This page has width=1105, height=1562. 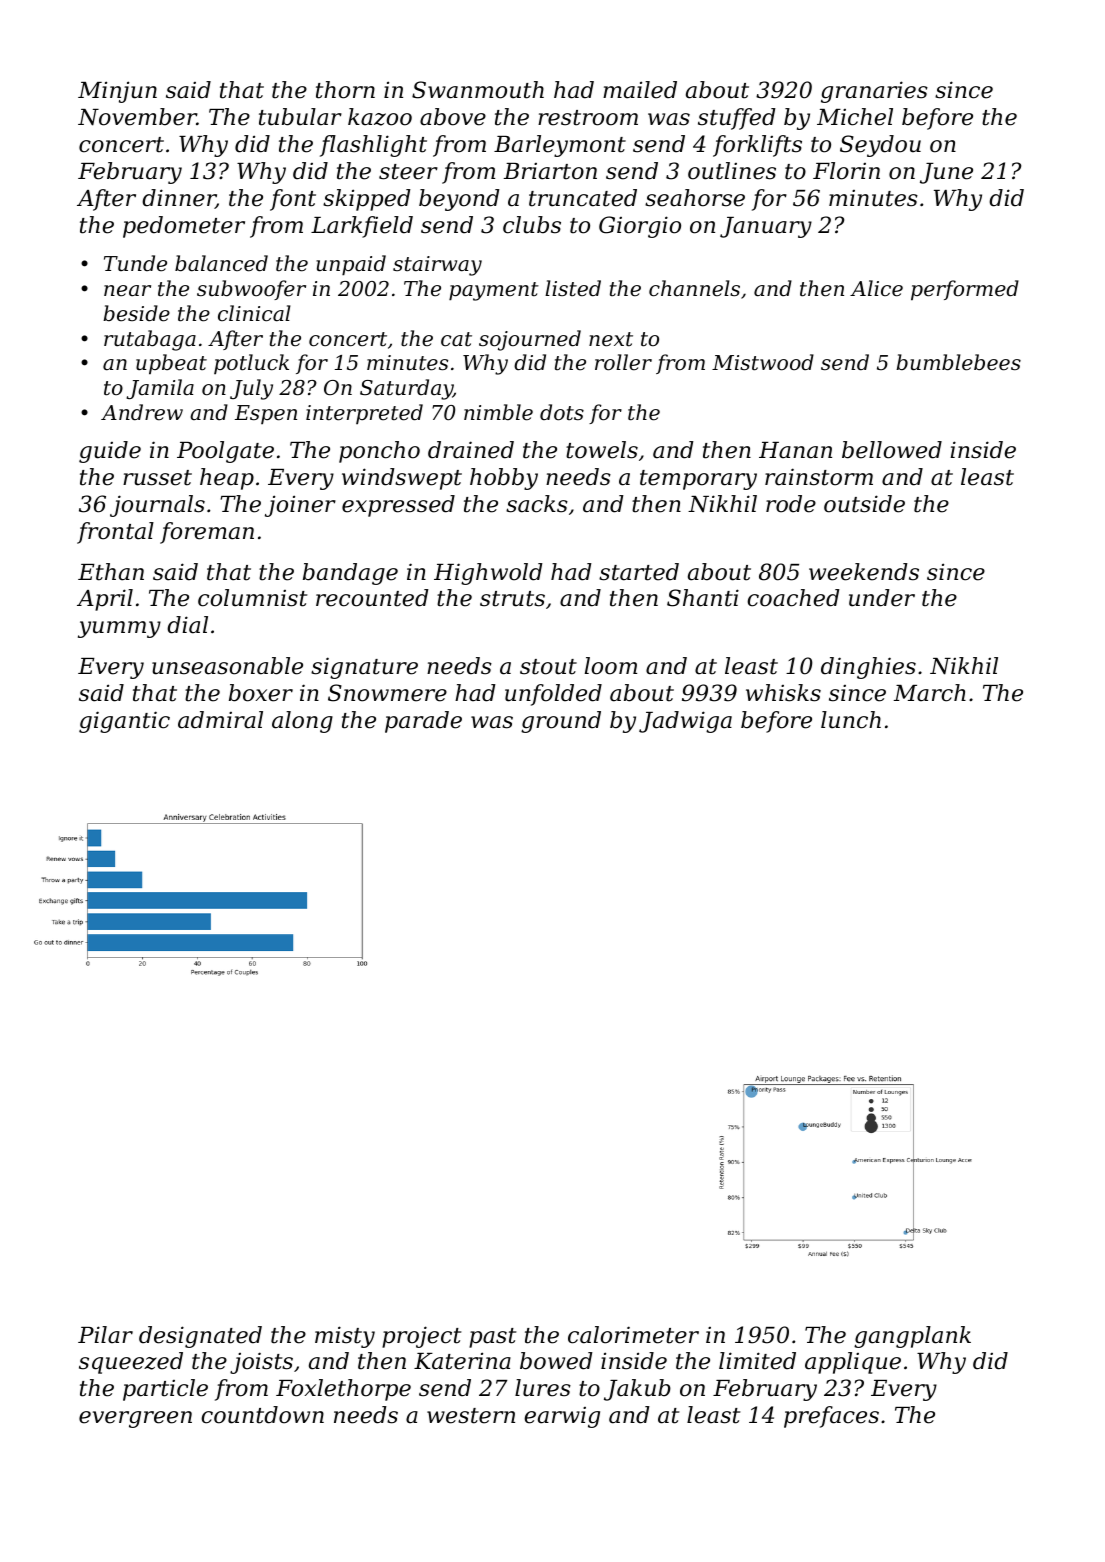 I want to click on dial, so click(x=187, y=625).
